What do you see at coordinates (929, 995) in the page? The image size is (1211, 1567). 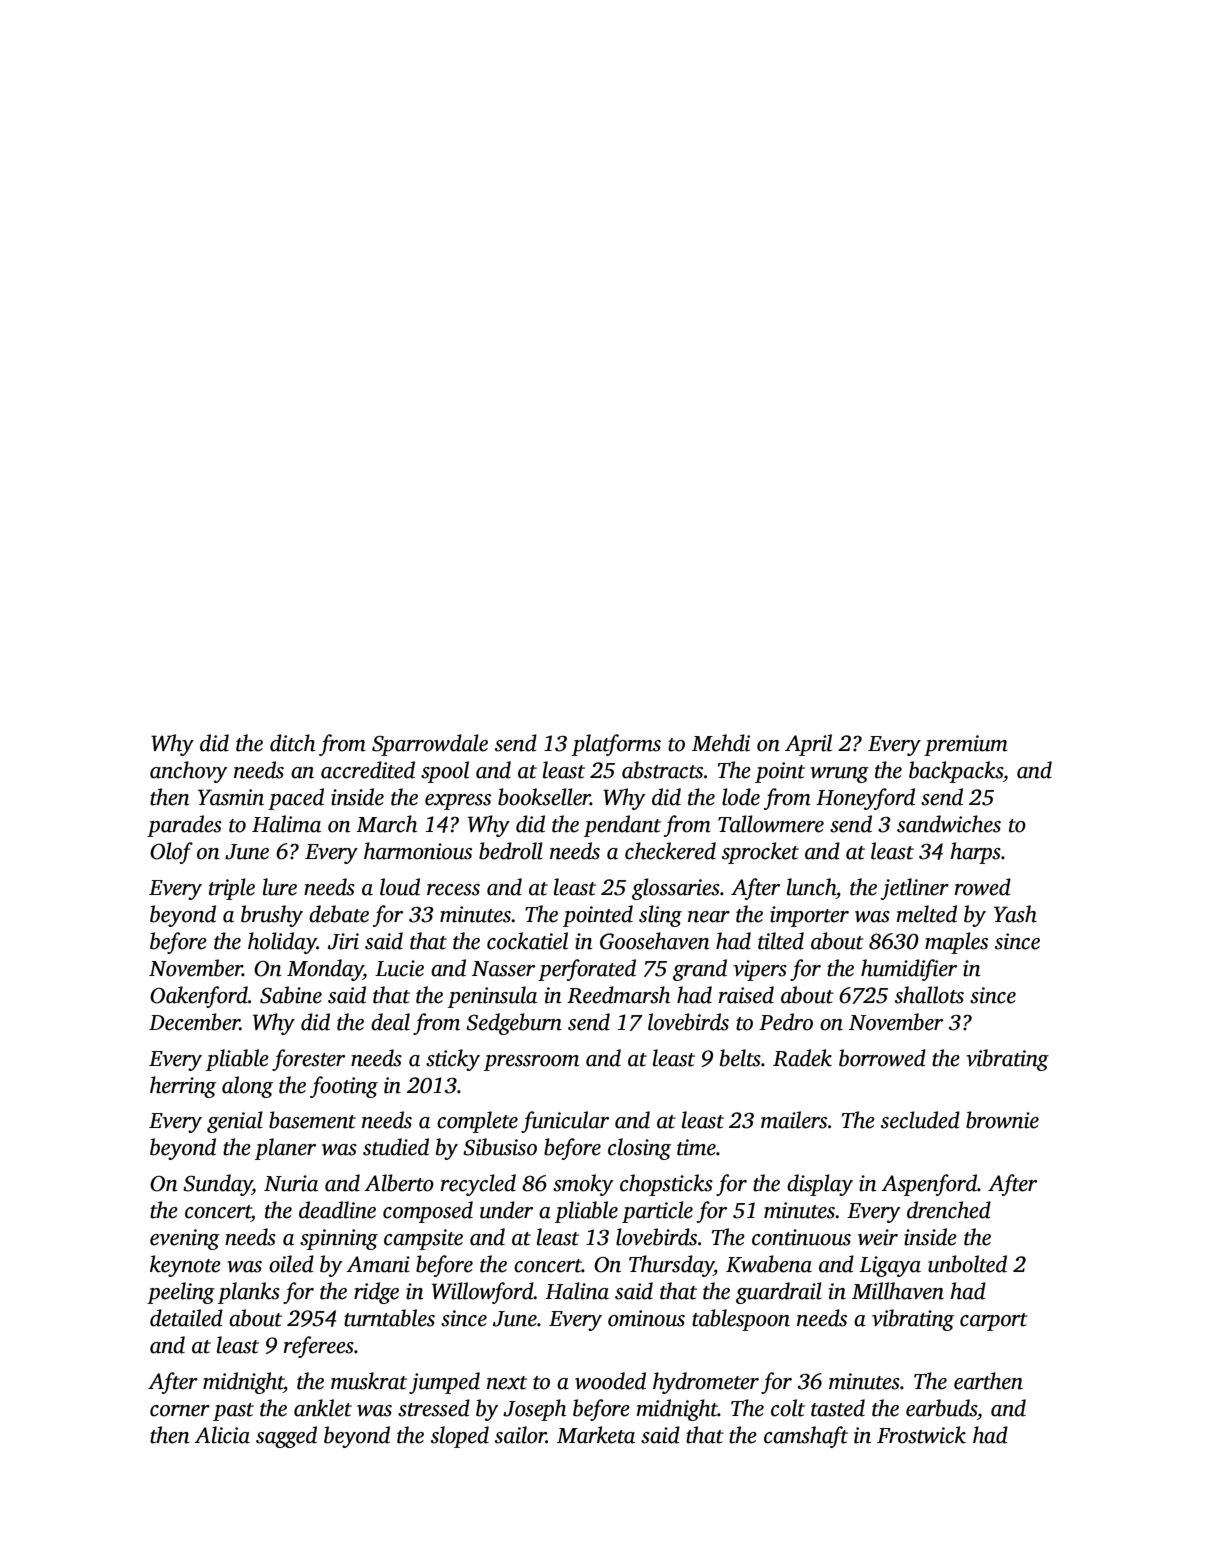 I see `shallots` at bounding box center [929, 995].
